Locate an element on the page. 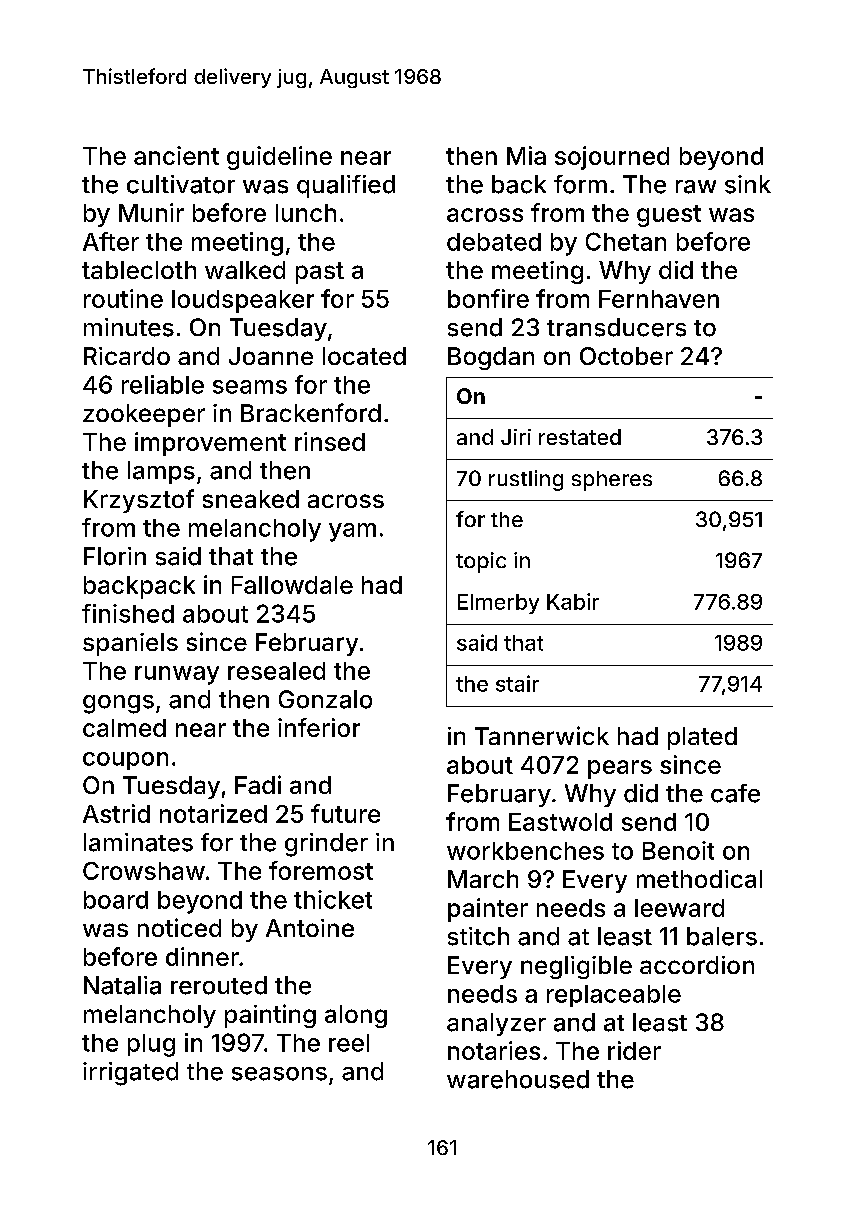 This document has width=855, height=1213. balers is located at coordinates (722, 936).
